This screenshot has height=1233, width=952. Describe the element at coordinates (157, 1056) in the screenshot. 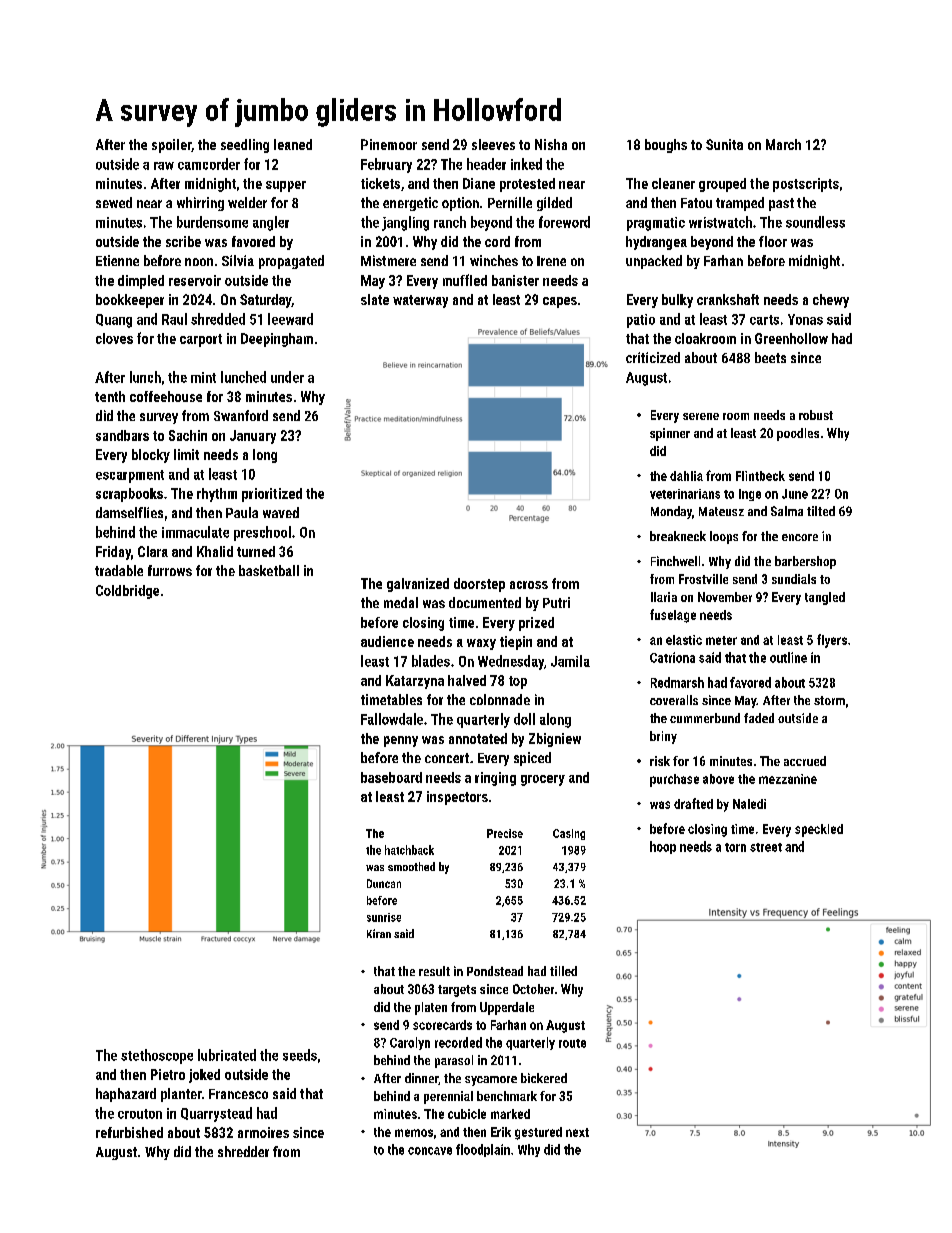

I see `stethoscope` at that location.
